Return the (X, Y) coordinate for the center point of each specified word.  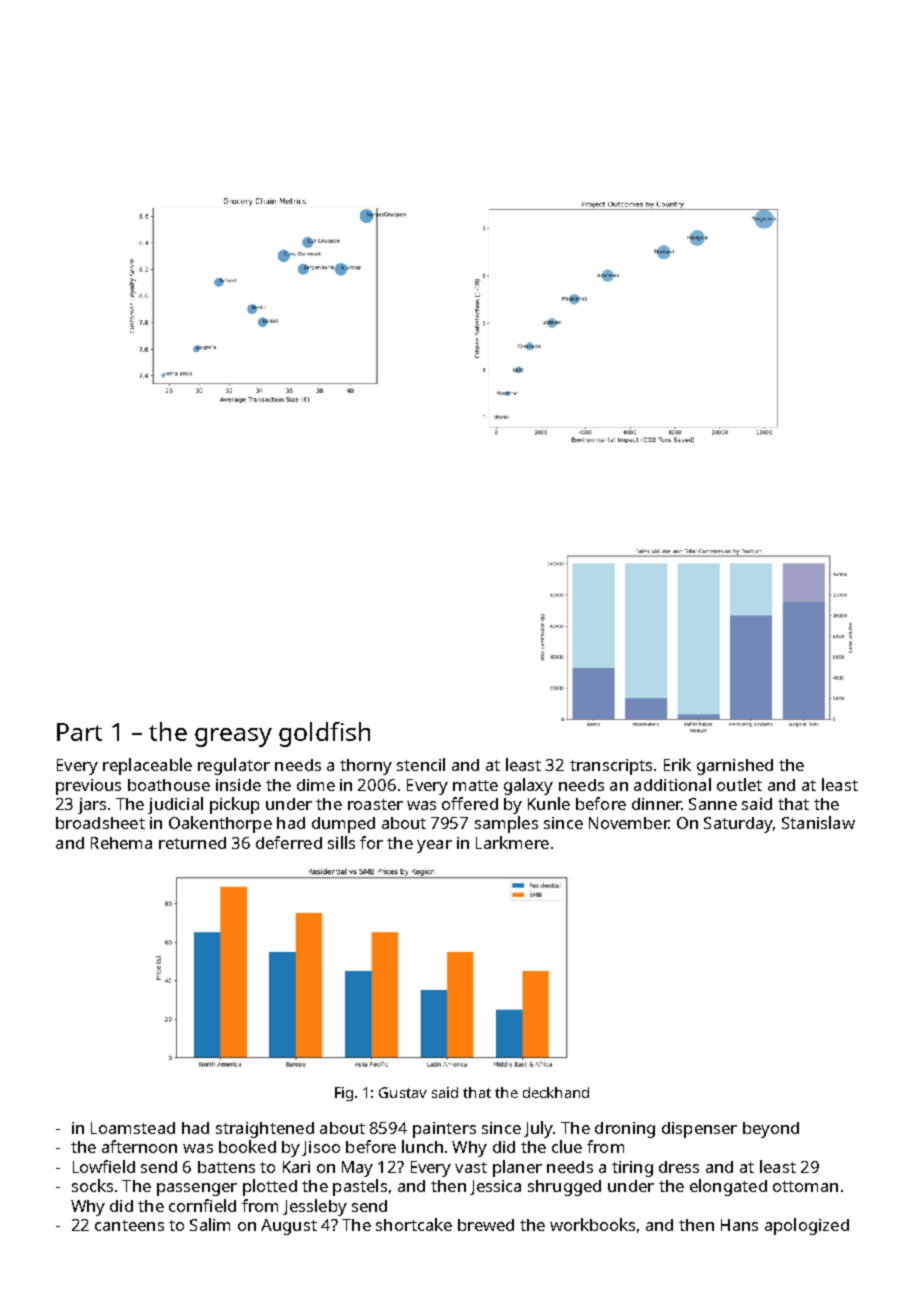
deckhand (556, 1092)
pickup (234, 805)
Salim (210, 1224)
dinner (656, 804)
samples (506, 824)
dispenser (699, 1130)
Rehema (121, 843)
